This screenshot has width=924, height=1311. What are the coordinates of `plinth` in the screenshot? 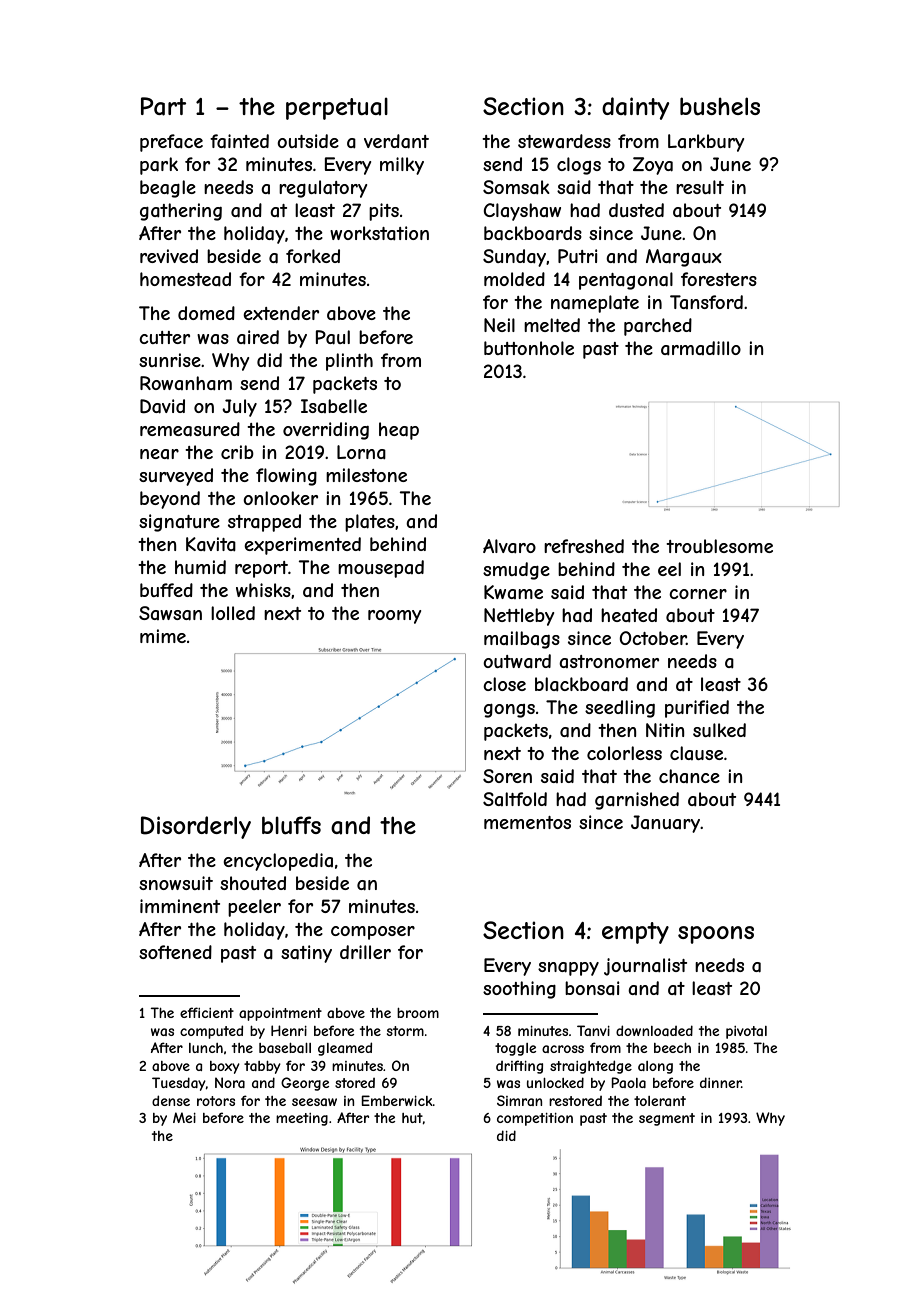 It's located at (349, 362).
